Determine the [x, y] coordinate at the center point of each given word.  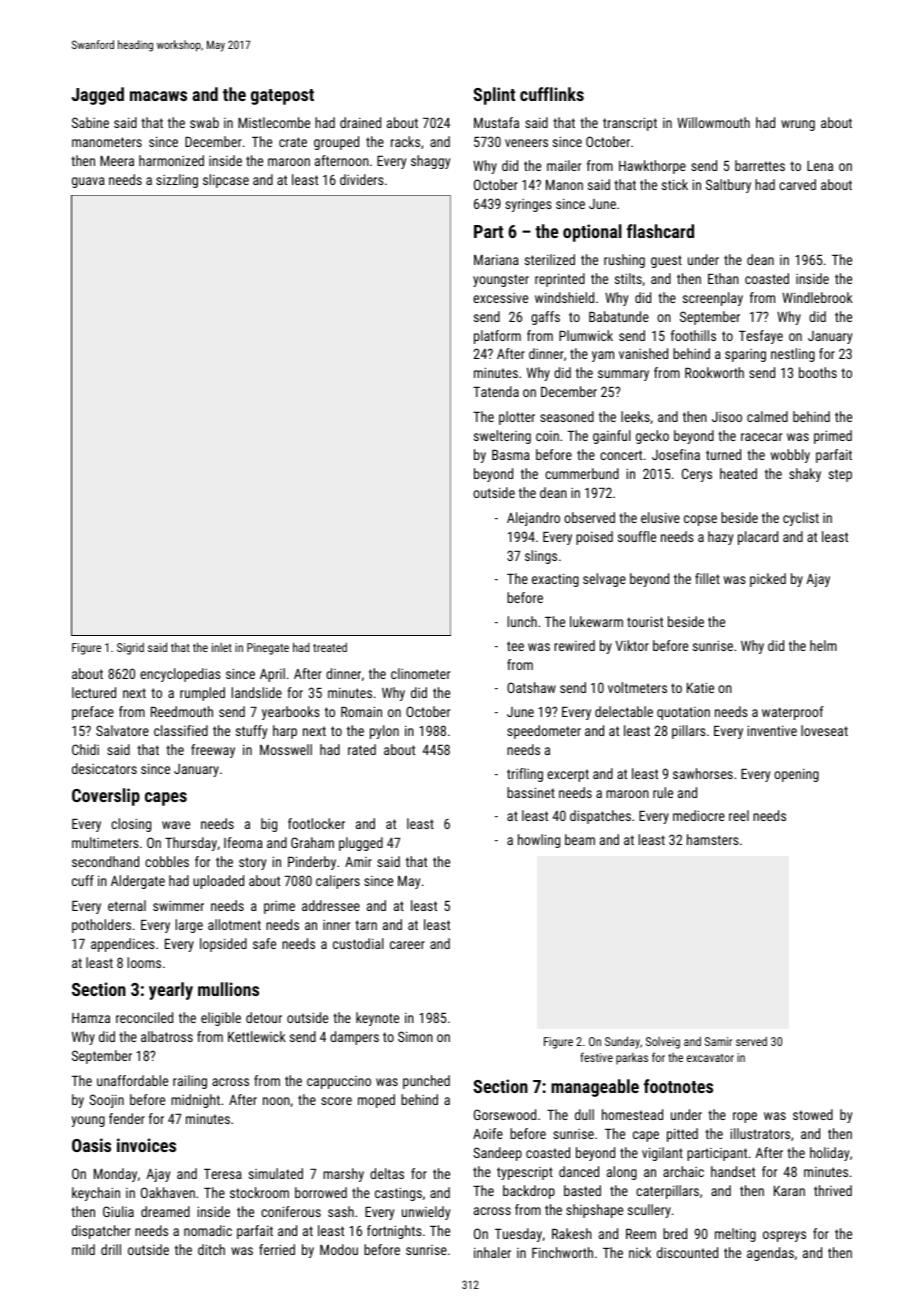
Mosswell [286, 749]
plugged [361, 844]
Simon [415, 1036]
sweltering [502, 437]
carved [797, 184]
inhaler [492, 1252]
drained [360, 122]
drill [111, 1249]
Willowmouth [713, 122]
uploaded [218, 882]
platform [497, 337]
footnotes [678, 1086]
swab [204, 122]
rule [663, 792]
